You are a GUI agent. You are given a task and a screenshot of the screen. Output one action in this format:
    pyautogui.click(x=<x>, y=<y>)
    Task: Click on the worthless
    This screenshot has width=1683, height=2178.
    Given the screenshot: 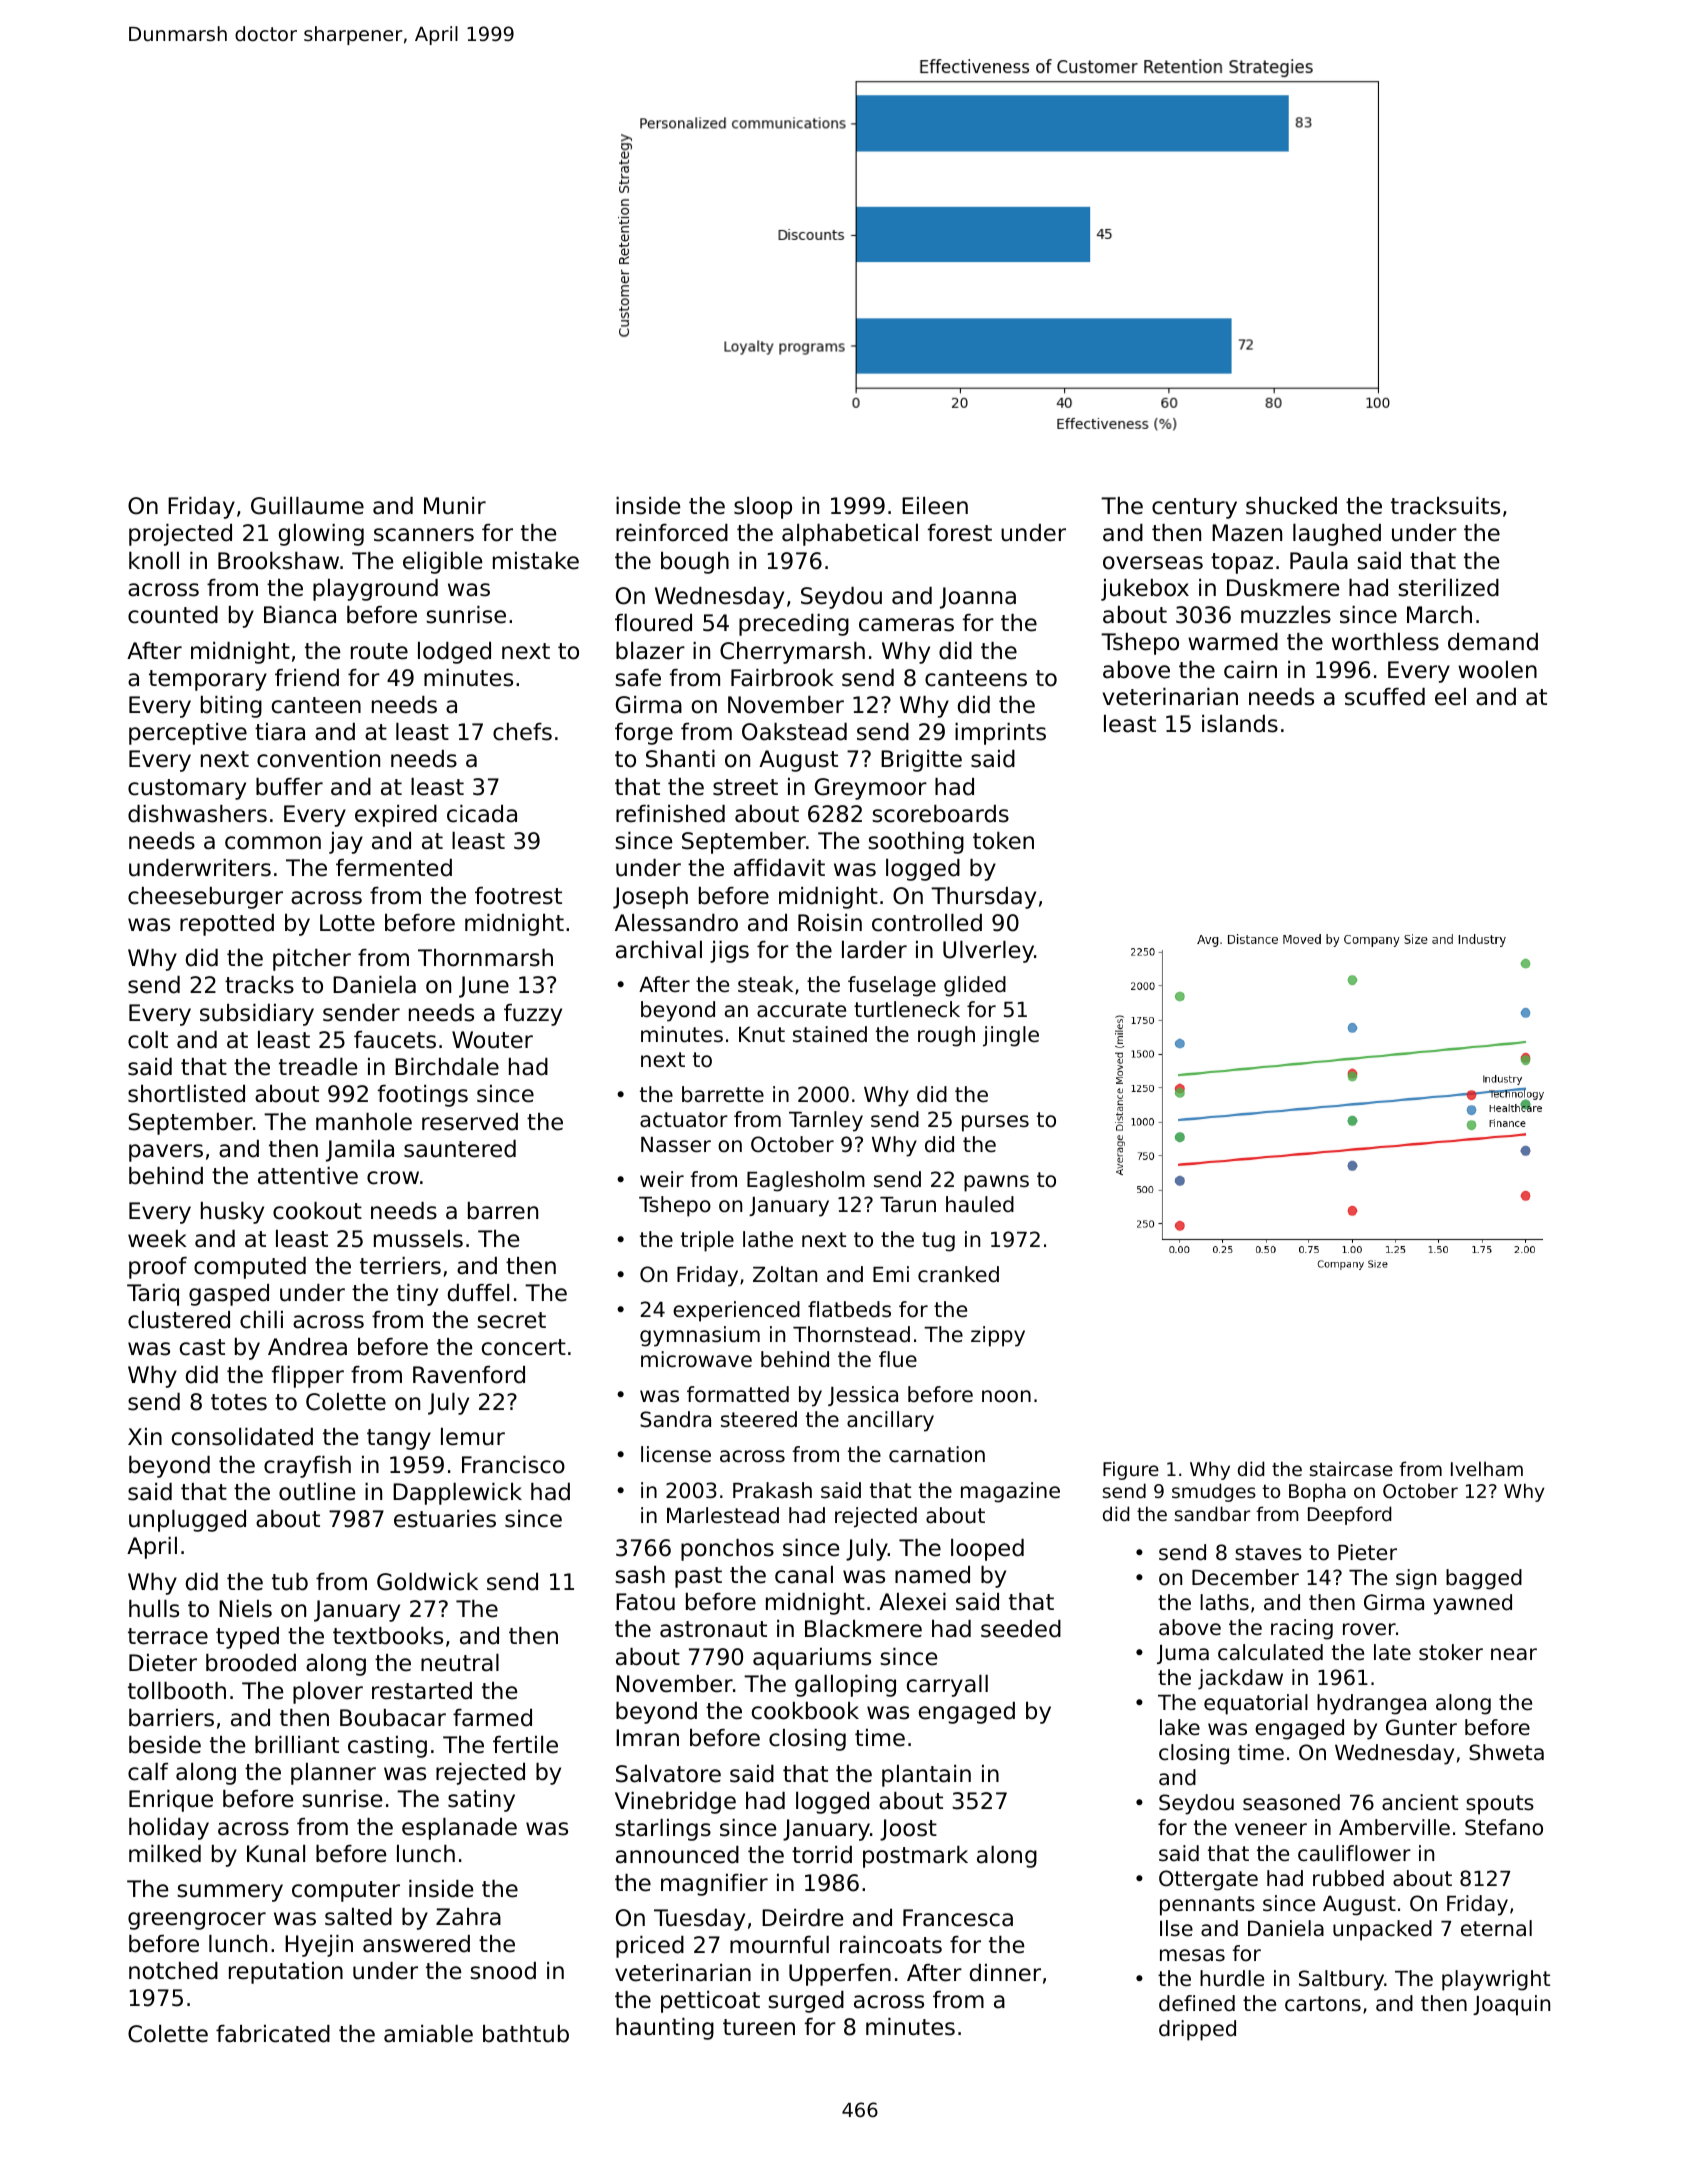 What is the action you would take?
    pyautogui.click(x=1385, y=642)
